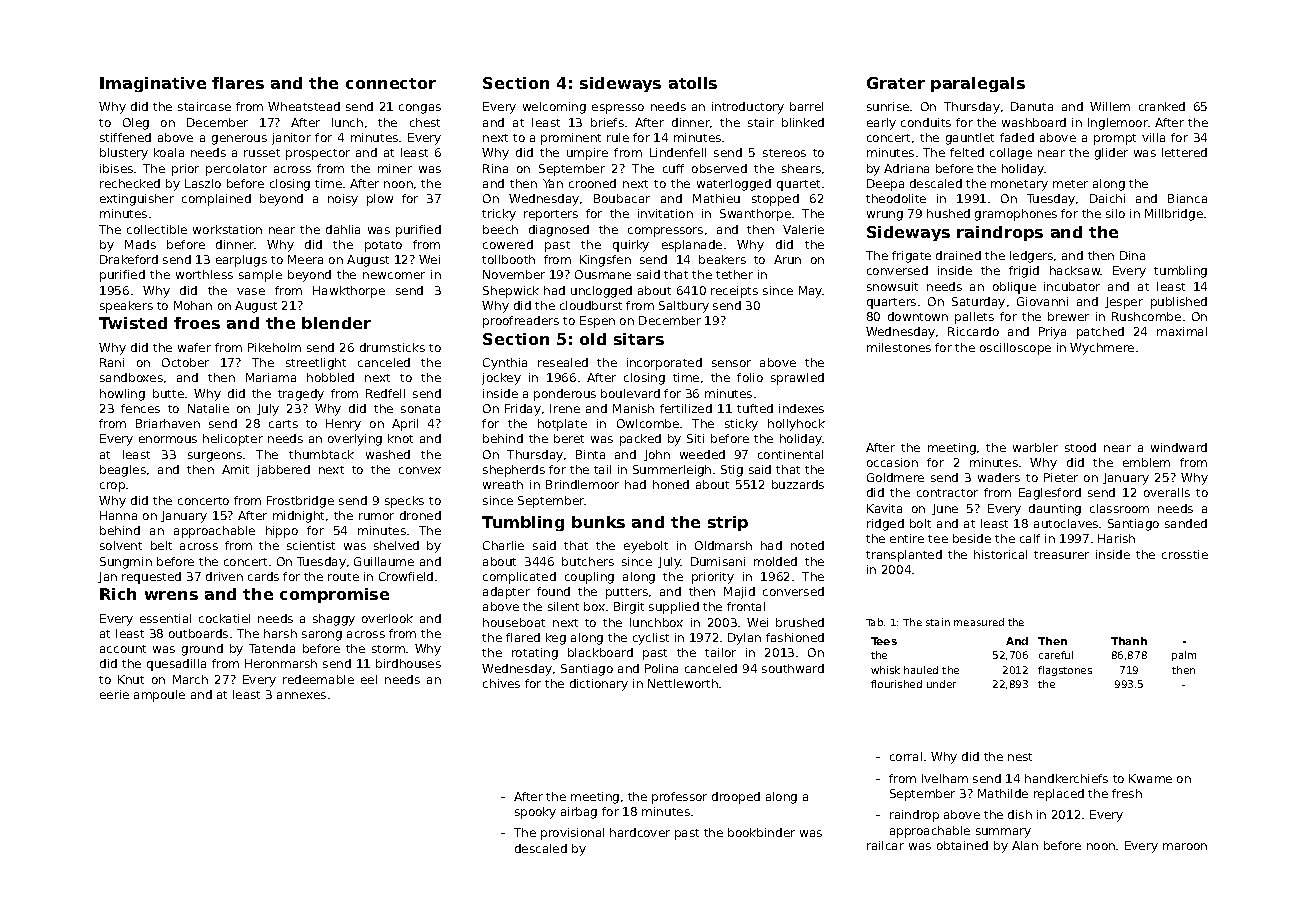 This screenshot has height=924, width=1308. I want to click on buzzards, so click(798, 484).
